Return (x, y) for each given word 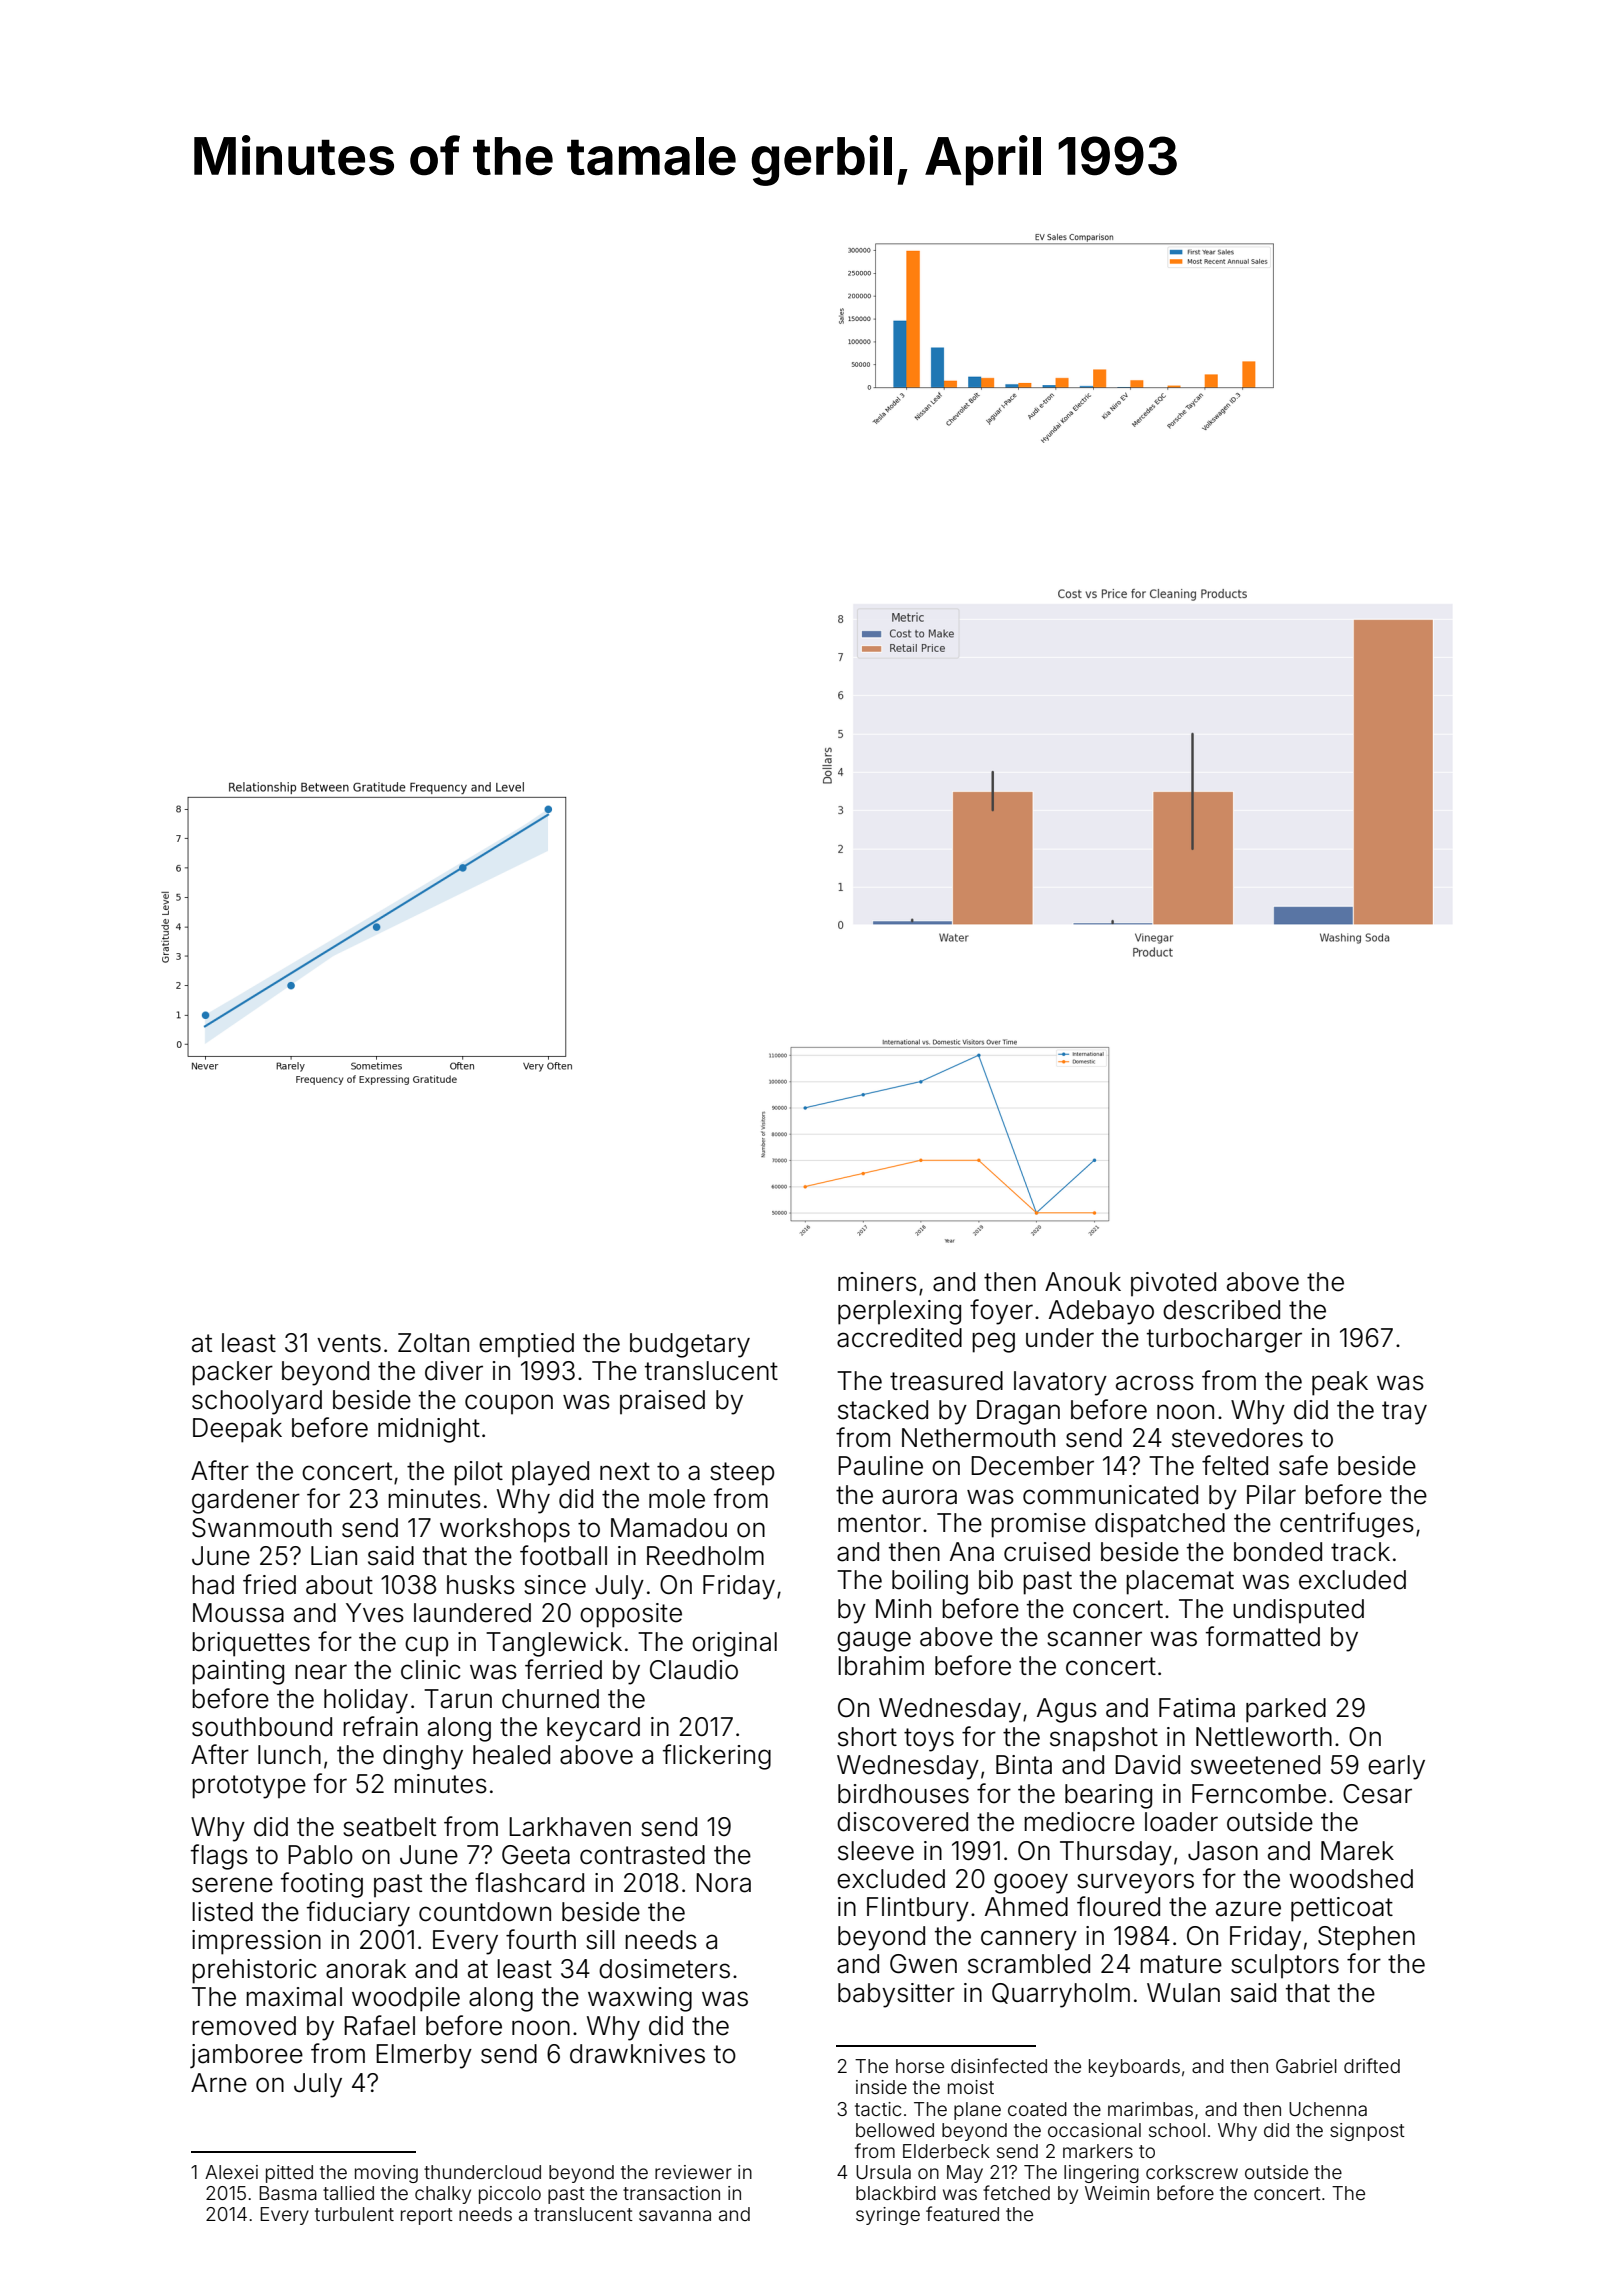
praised (662, 1402)
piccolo (510, 2195)
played (550, 1473)
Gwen (923, 1964)
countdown (485, 1912)
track (1360, 1552)
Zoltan (433, 1343)
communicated (1110, 1495)
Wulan (1183, 1993)
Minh (903, 1608)
